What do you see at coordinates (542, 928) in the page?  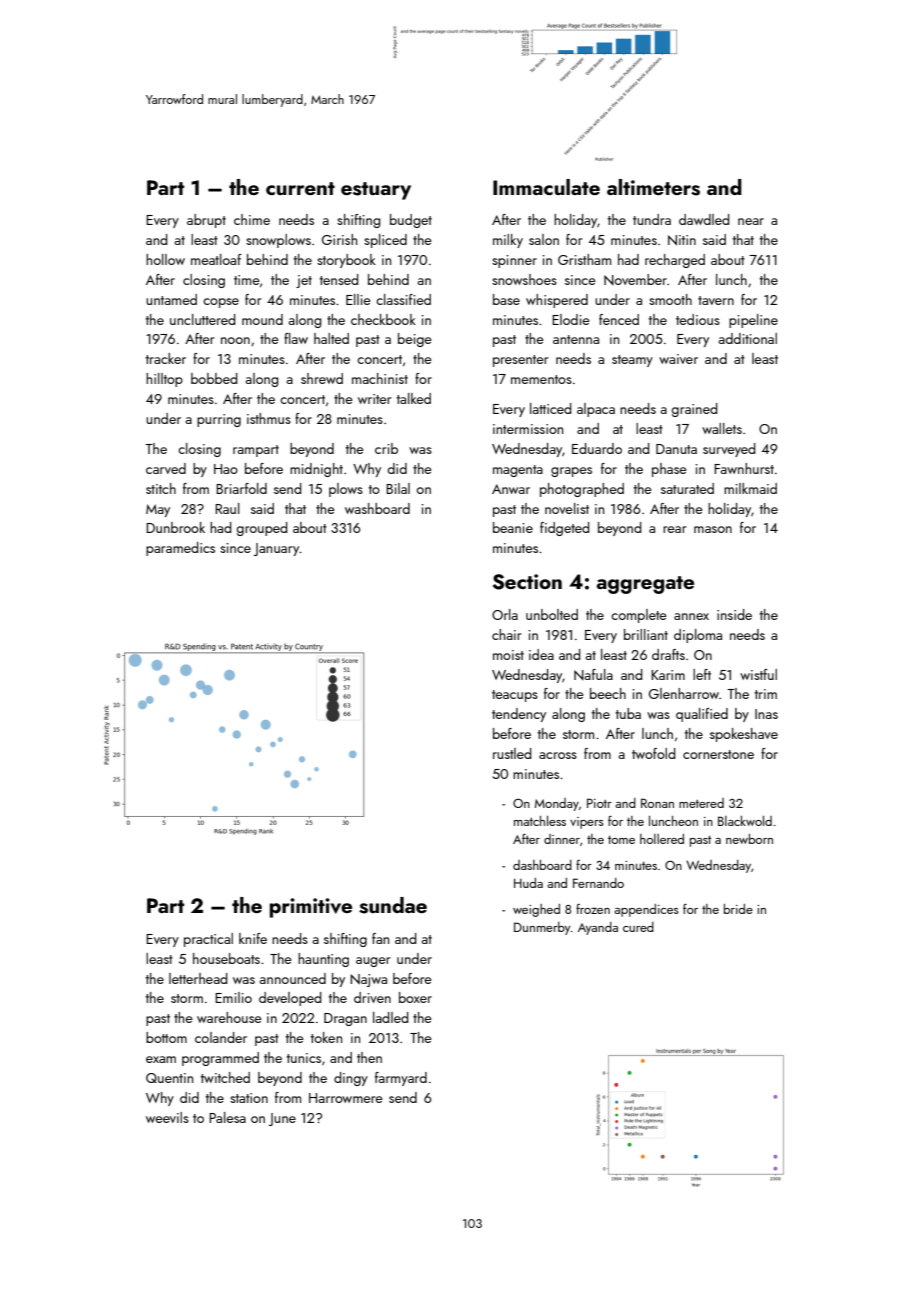 I see `Dunmerby` at bounding box center [542, 928].
